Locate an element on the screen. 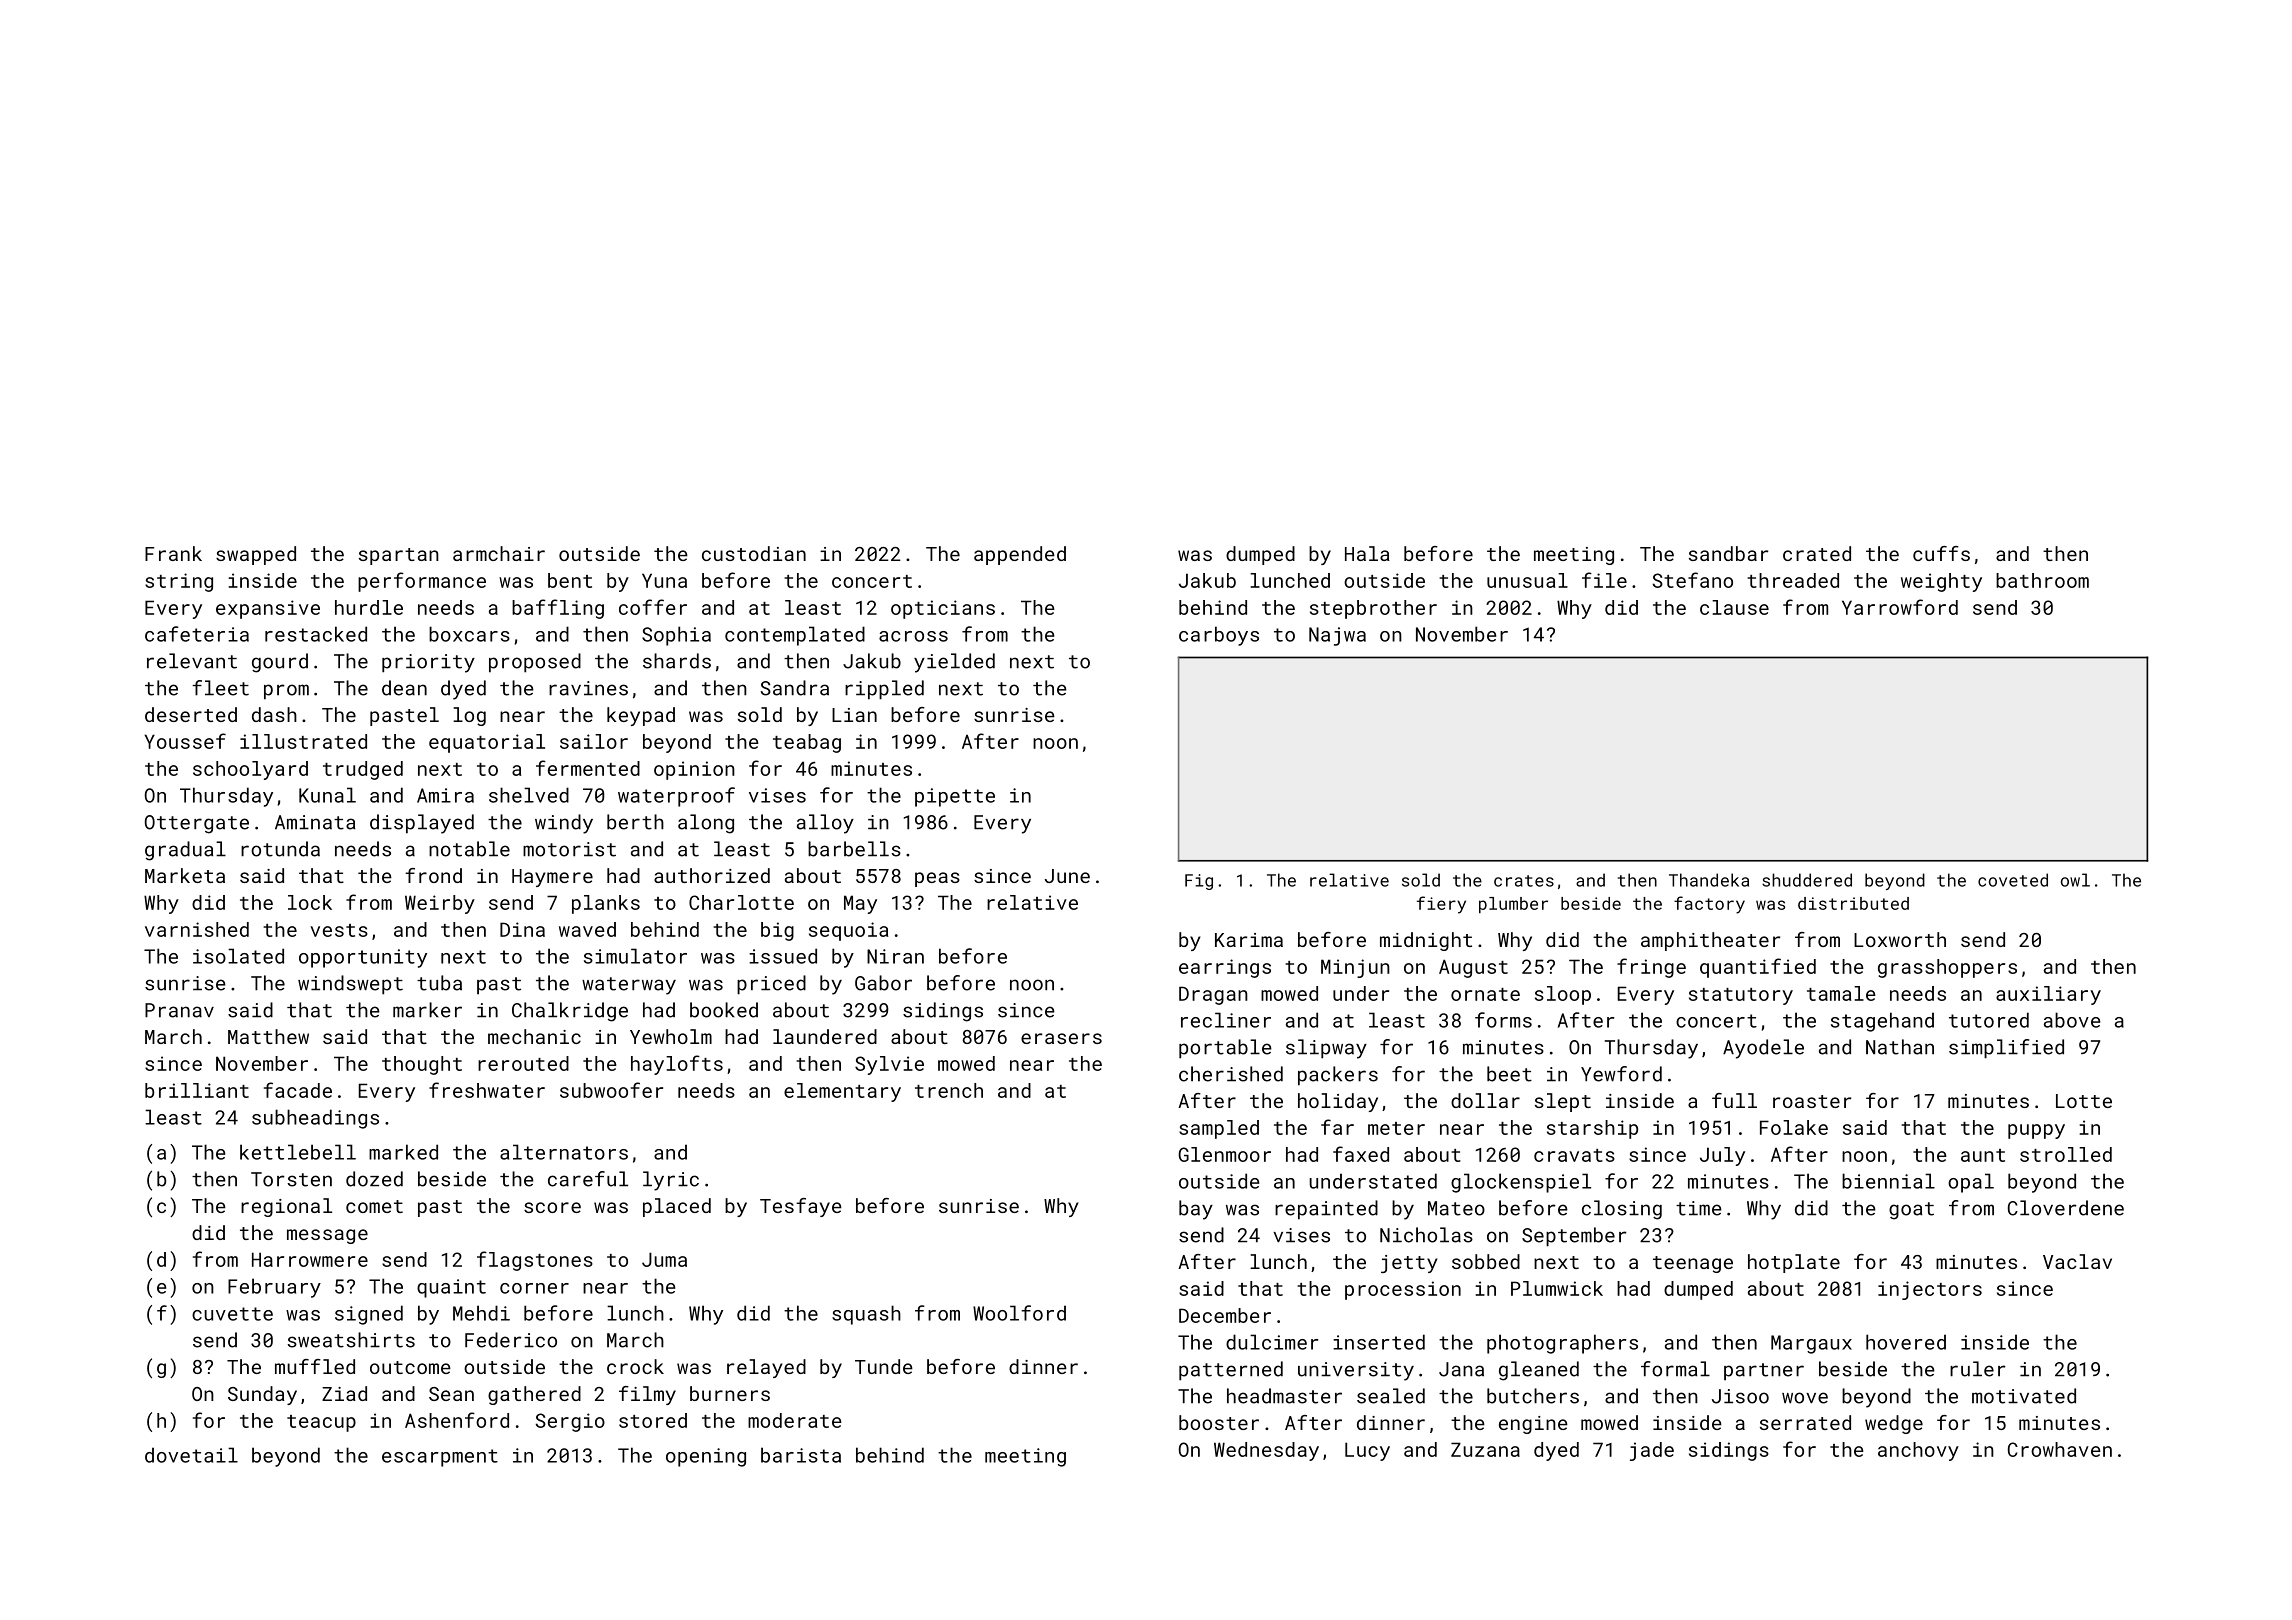  jade is located at coordinates (1652, 1451).
